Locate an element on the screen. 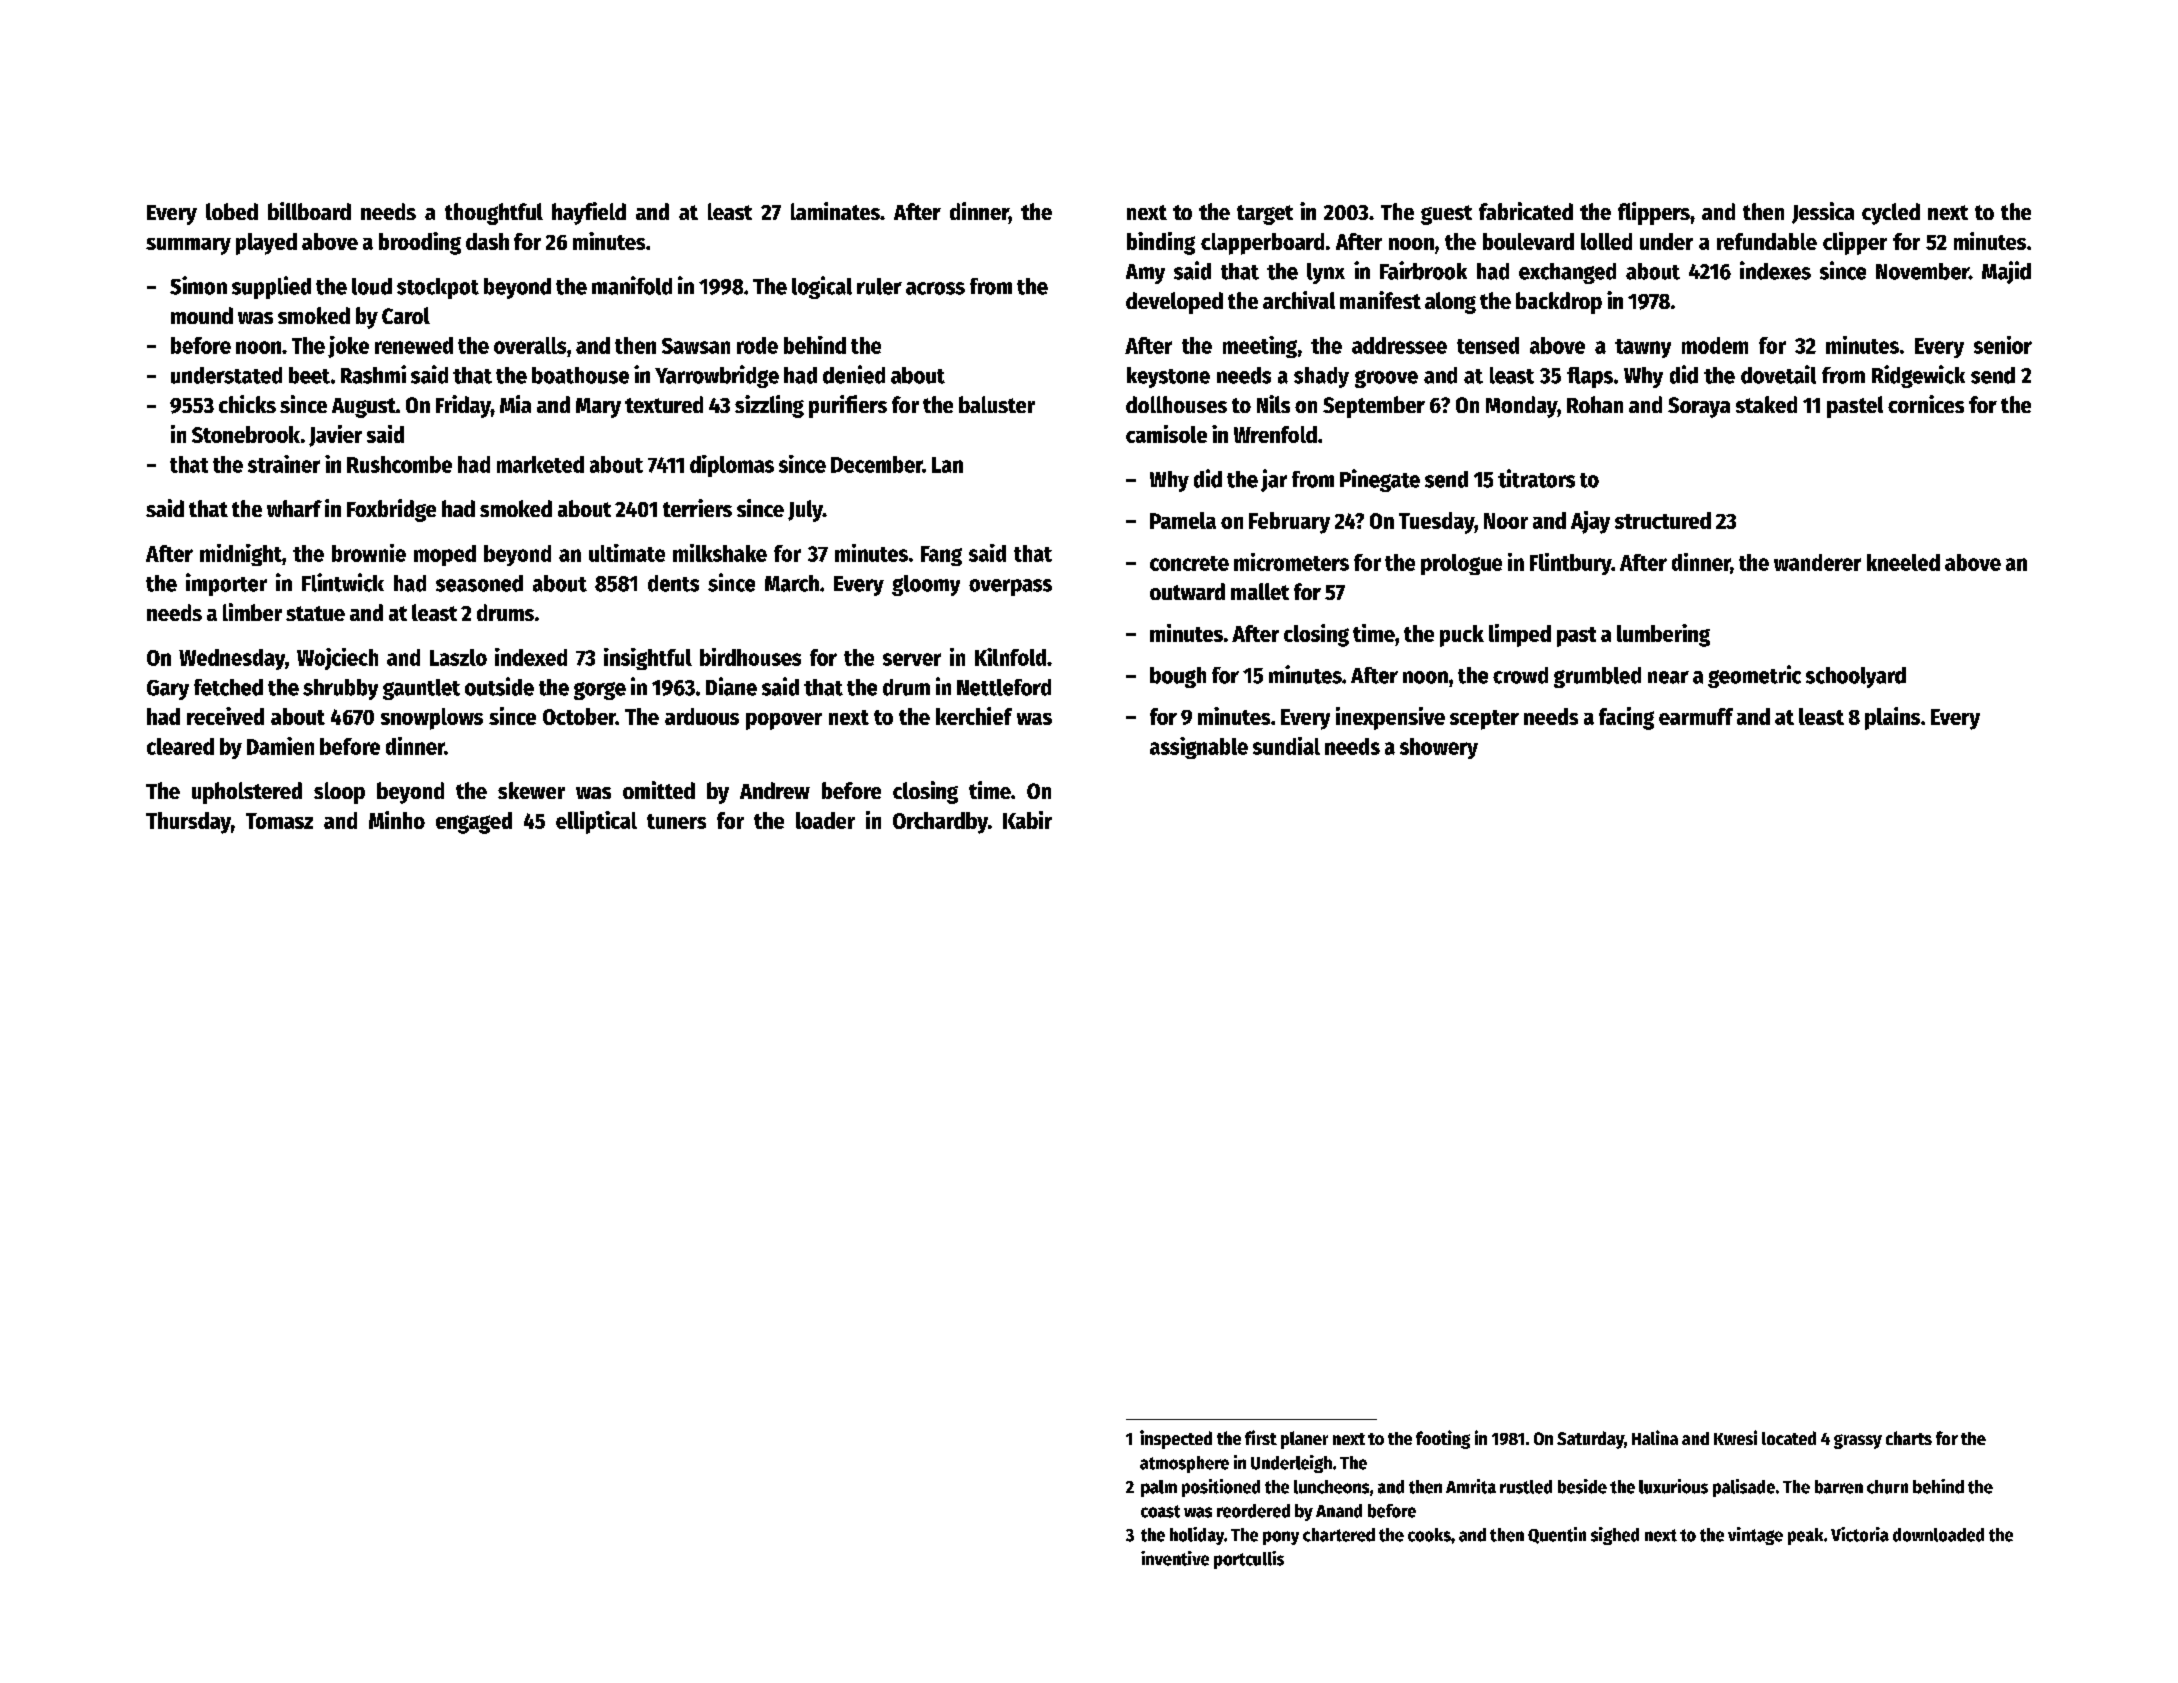 The height and width of the screenshot is (1683, 2178). Thursday is located at coordinates (188, 823).
